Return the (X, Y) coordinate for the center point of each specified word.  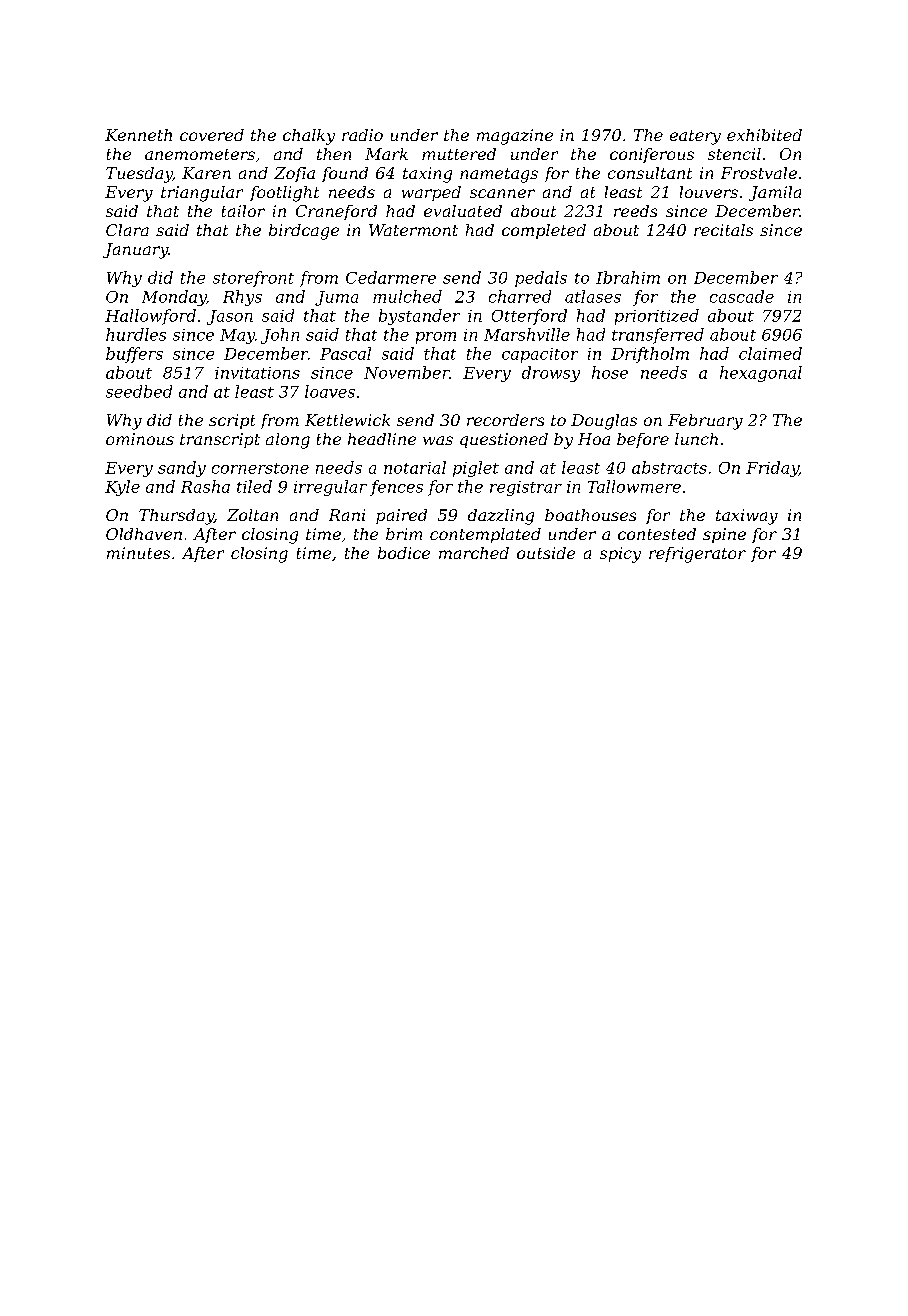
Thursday (176, 517)
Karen (206, 173)
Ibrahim (628, 277)
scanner (502, 193)
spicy (620, 555)
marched (474, 553)
